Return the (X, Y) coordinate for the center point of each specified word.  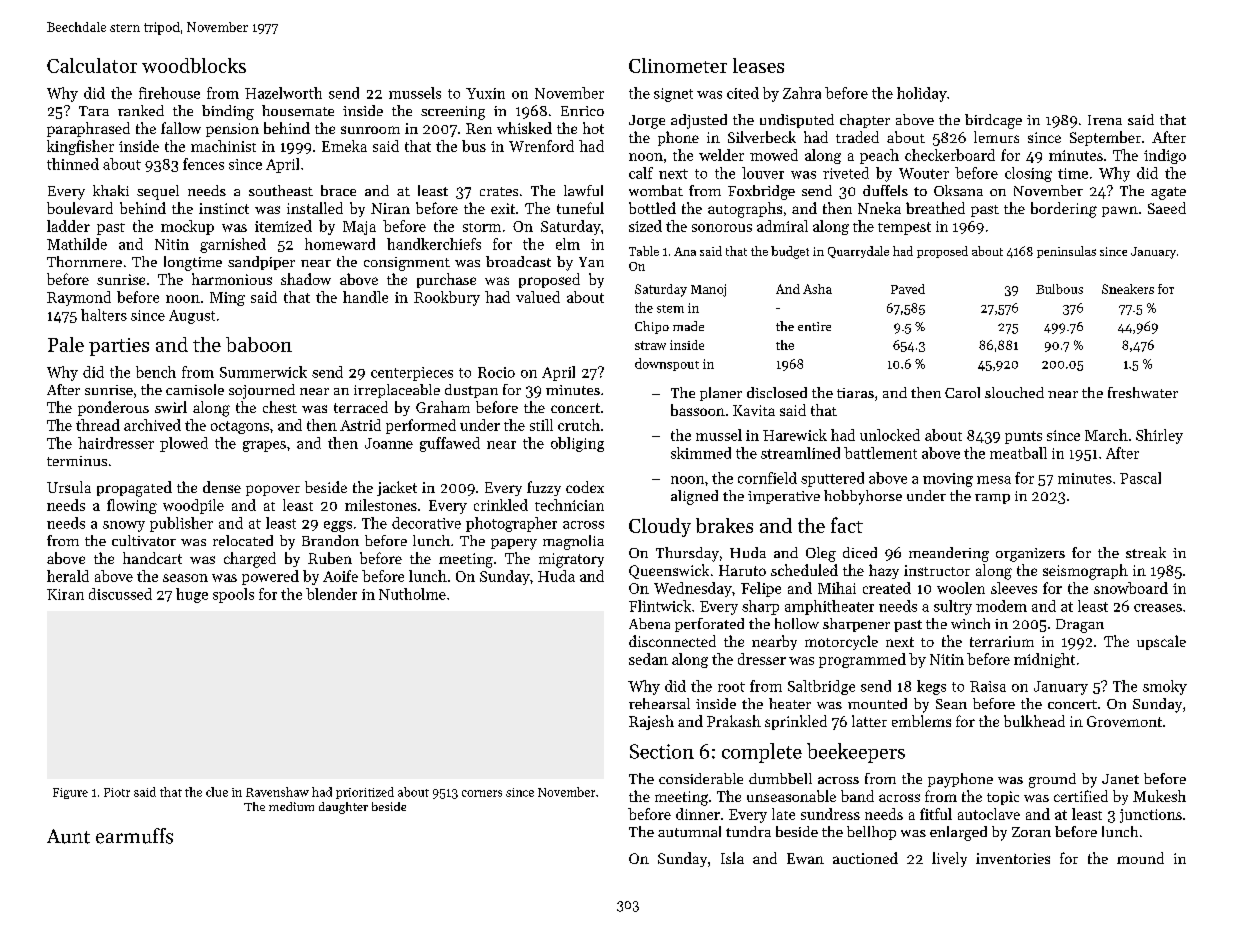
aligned (694, 497)
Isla (732, 858)
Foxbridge (761, 192)
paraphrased (88, 129)
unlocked (890, 435)
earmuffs (134, 836)
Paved (908, 289)
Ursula (69, 487)
